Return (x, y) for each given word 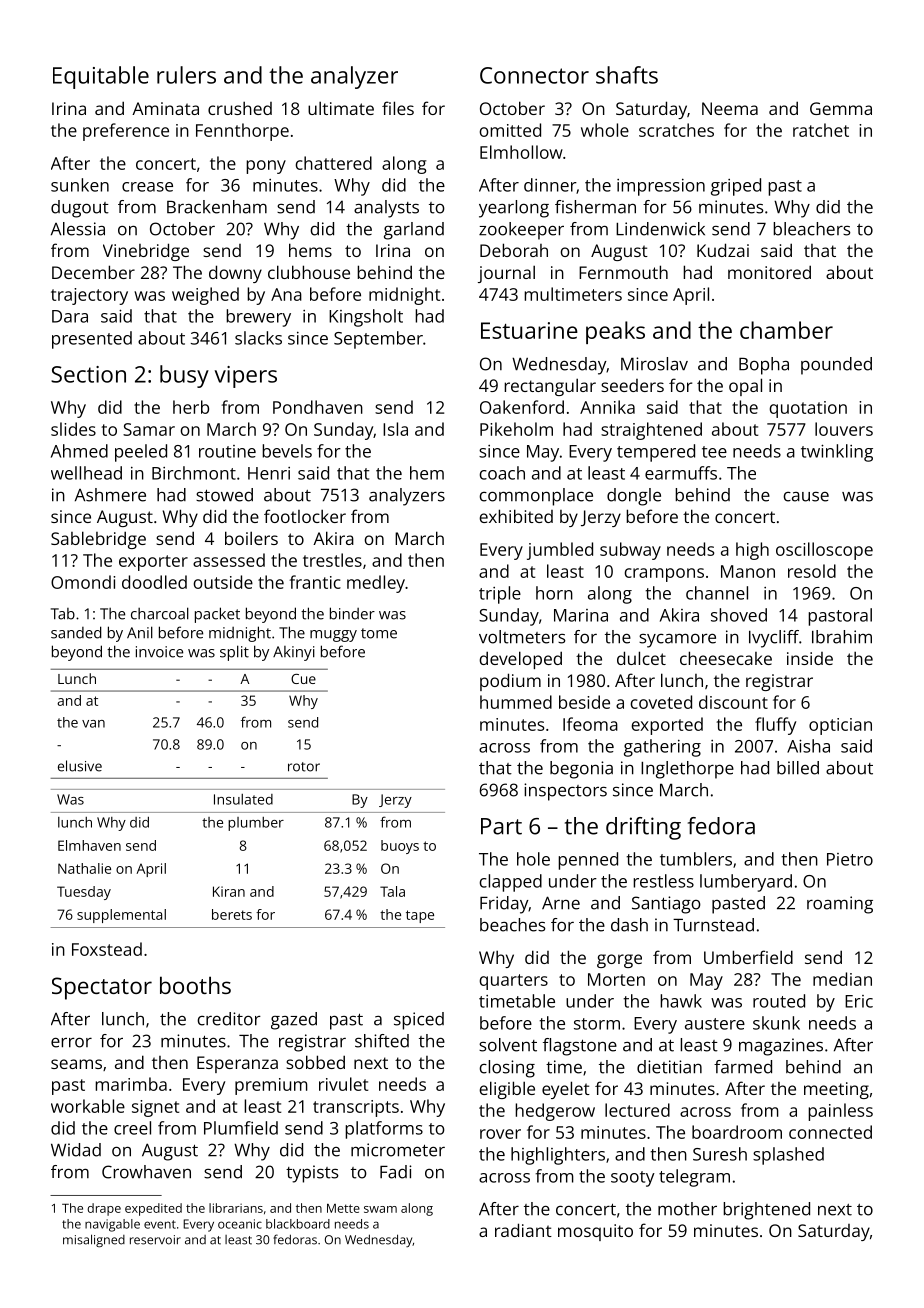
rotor (304, 767)
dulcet (641, 658)
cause (806, 497)
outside (223, 582)
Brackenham (217, 207)
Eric (859, 1001)
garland (414, 231)
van (93, 724)
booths (195, 985)
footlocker (305, 516)
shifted (382, 1041)
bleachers (812, 229)
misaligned (94, 1240)
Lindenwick (660, 229)
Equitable (101, 77)
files (398, 108)
